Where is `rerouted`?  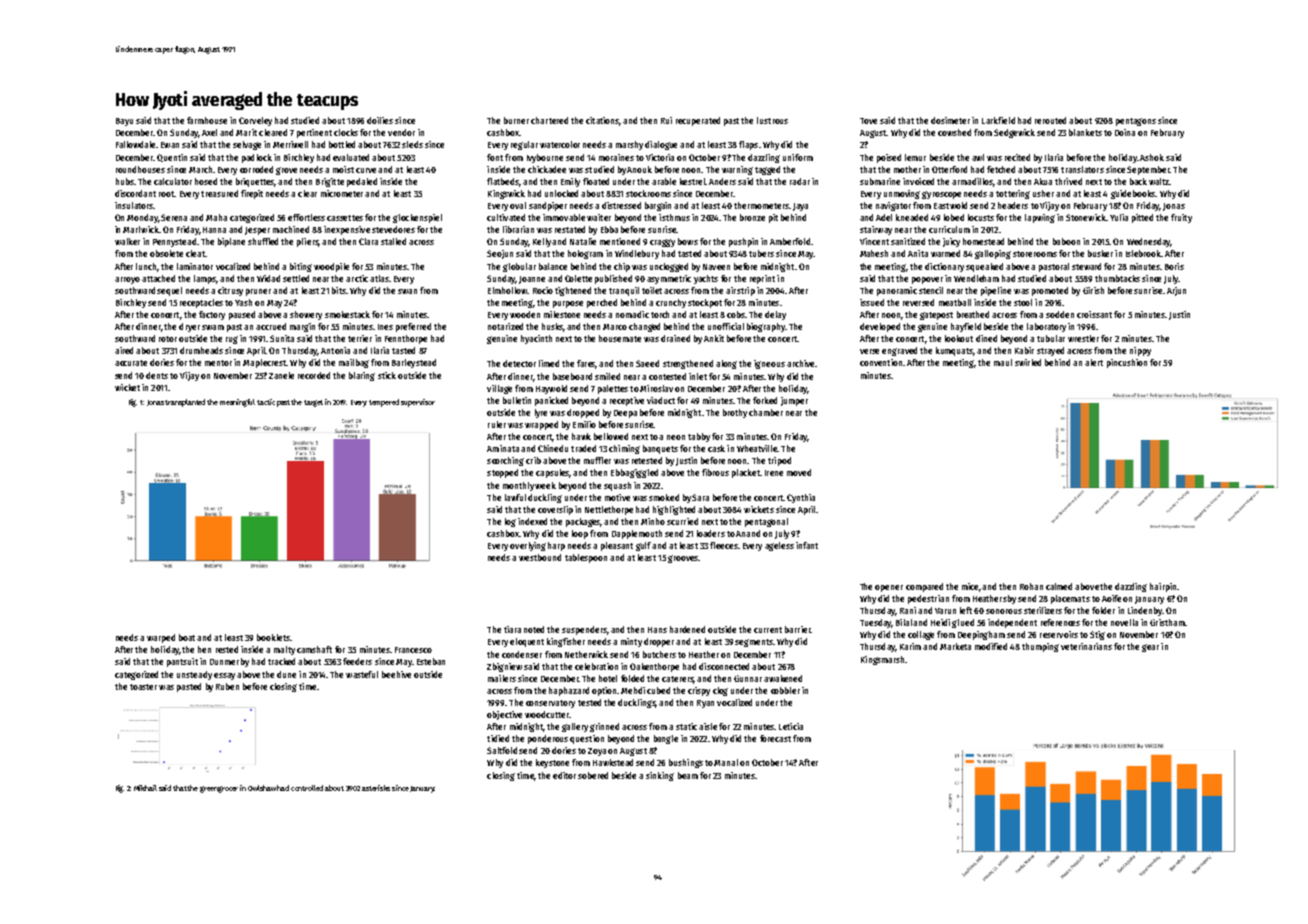 rerouted is located at coordinates (1050, 120).
